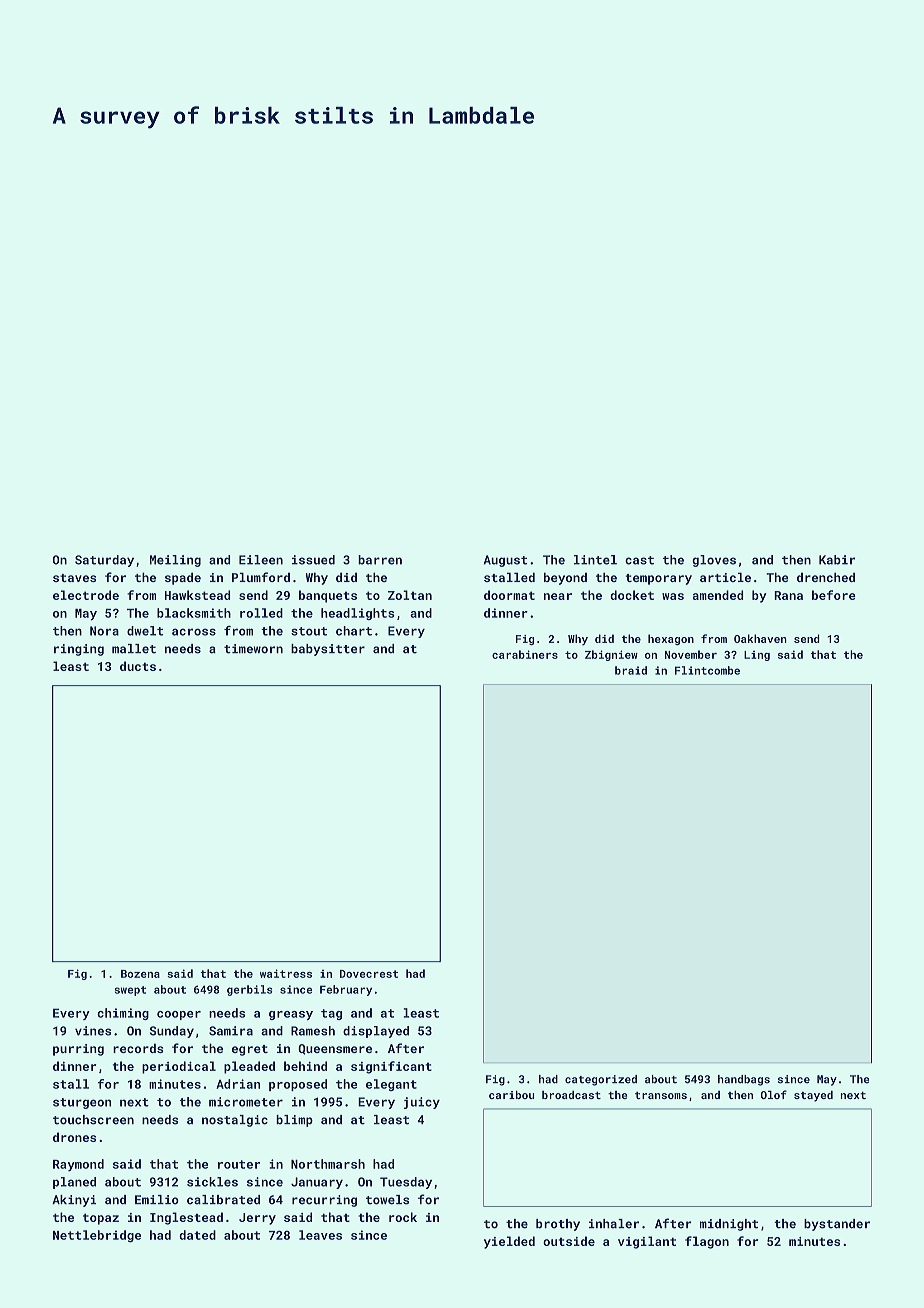  Describe the element at coordinates (157, 1200) in the page. I see `Emilio` at that location.
